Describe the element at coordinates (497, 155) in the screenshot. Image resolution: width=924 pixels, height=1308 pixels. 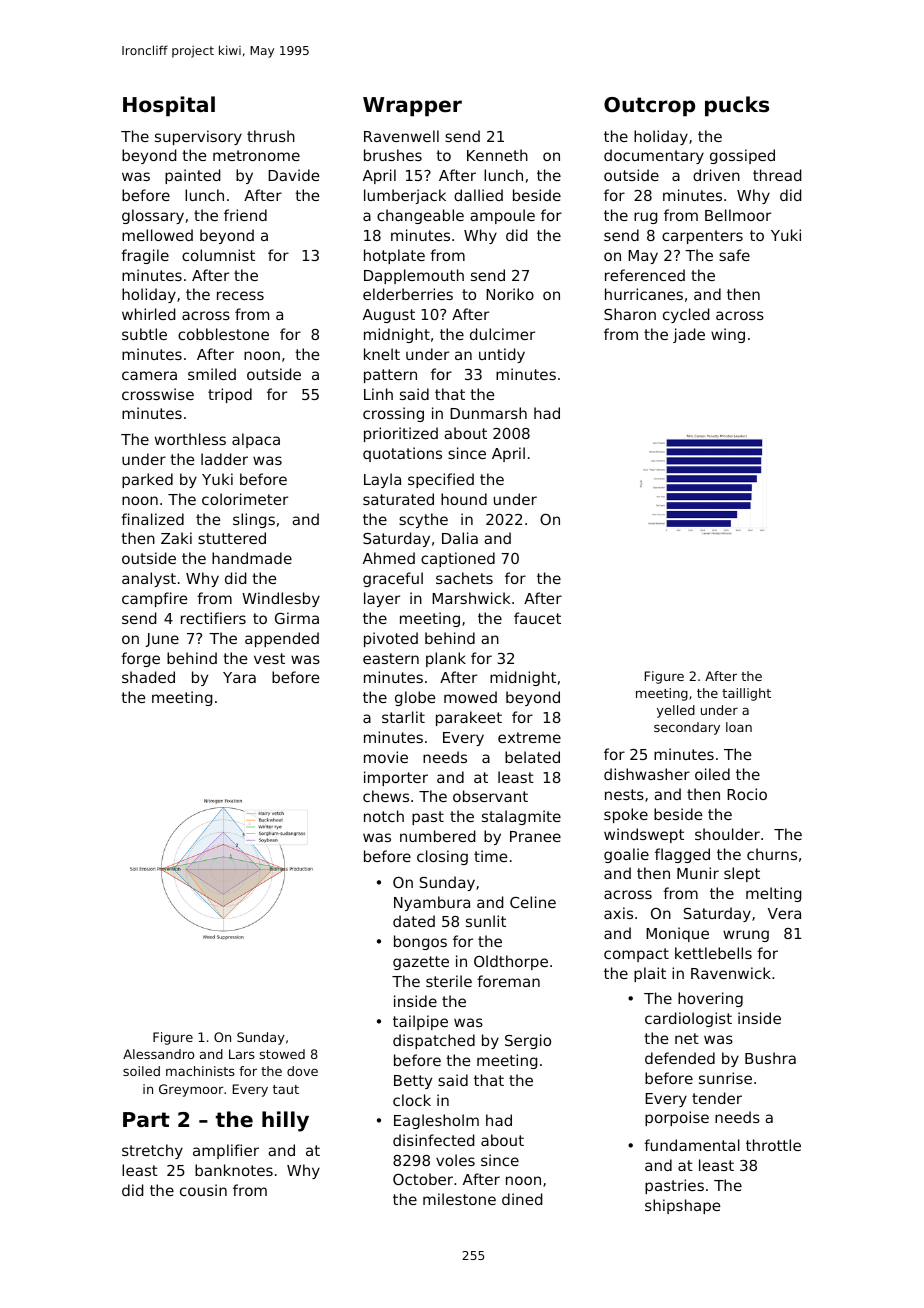
I see `Kenneth` at that location.
